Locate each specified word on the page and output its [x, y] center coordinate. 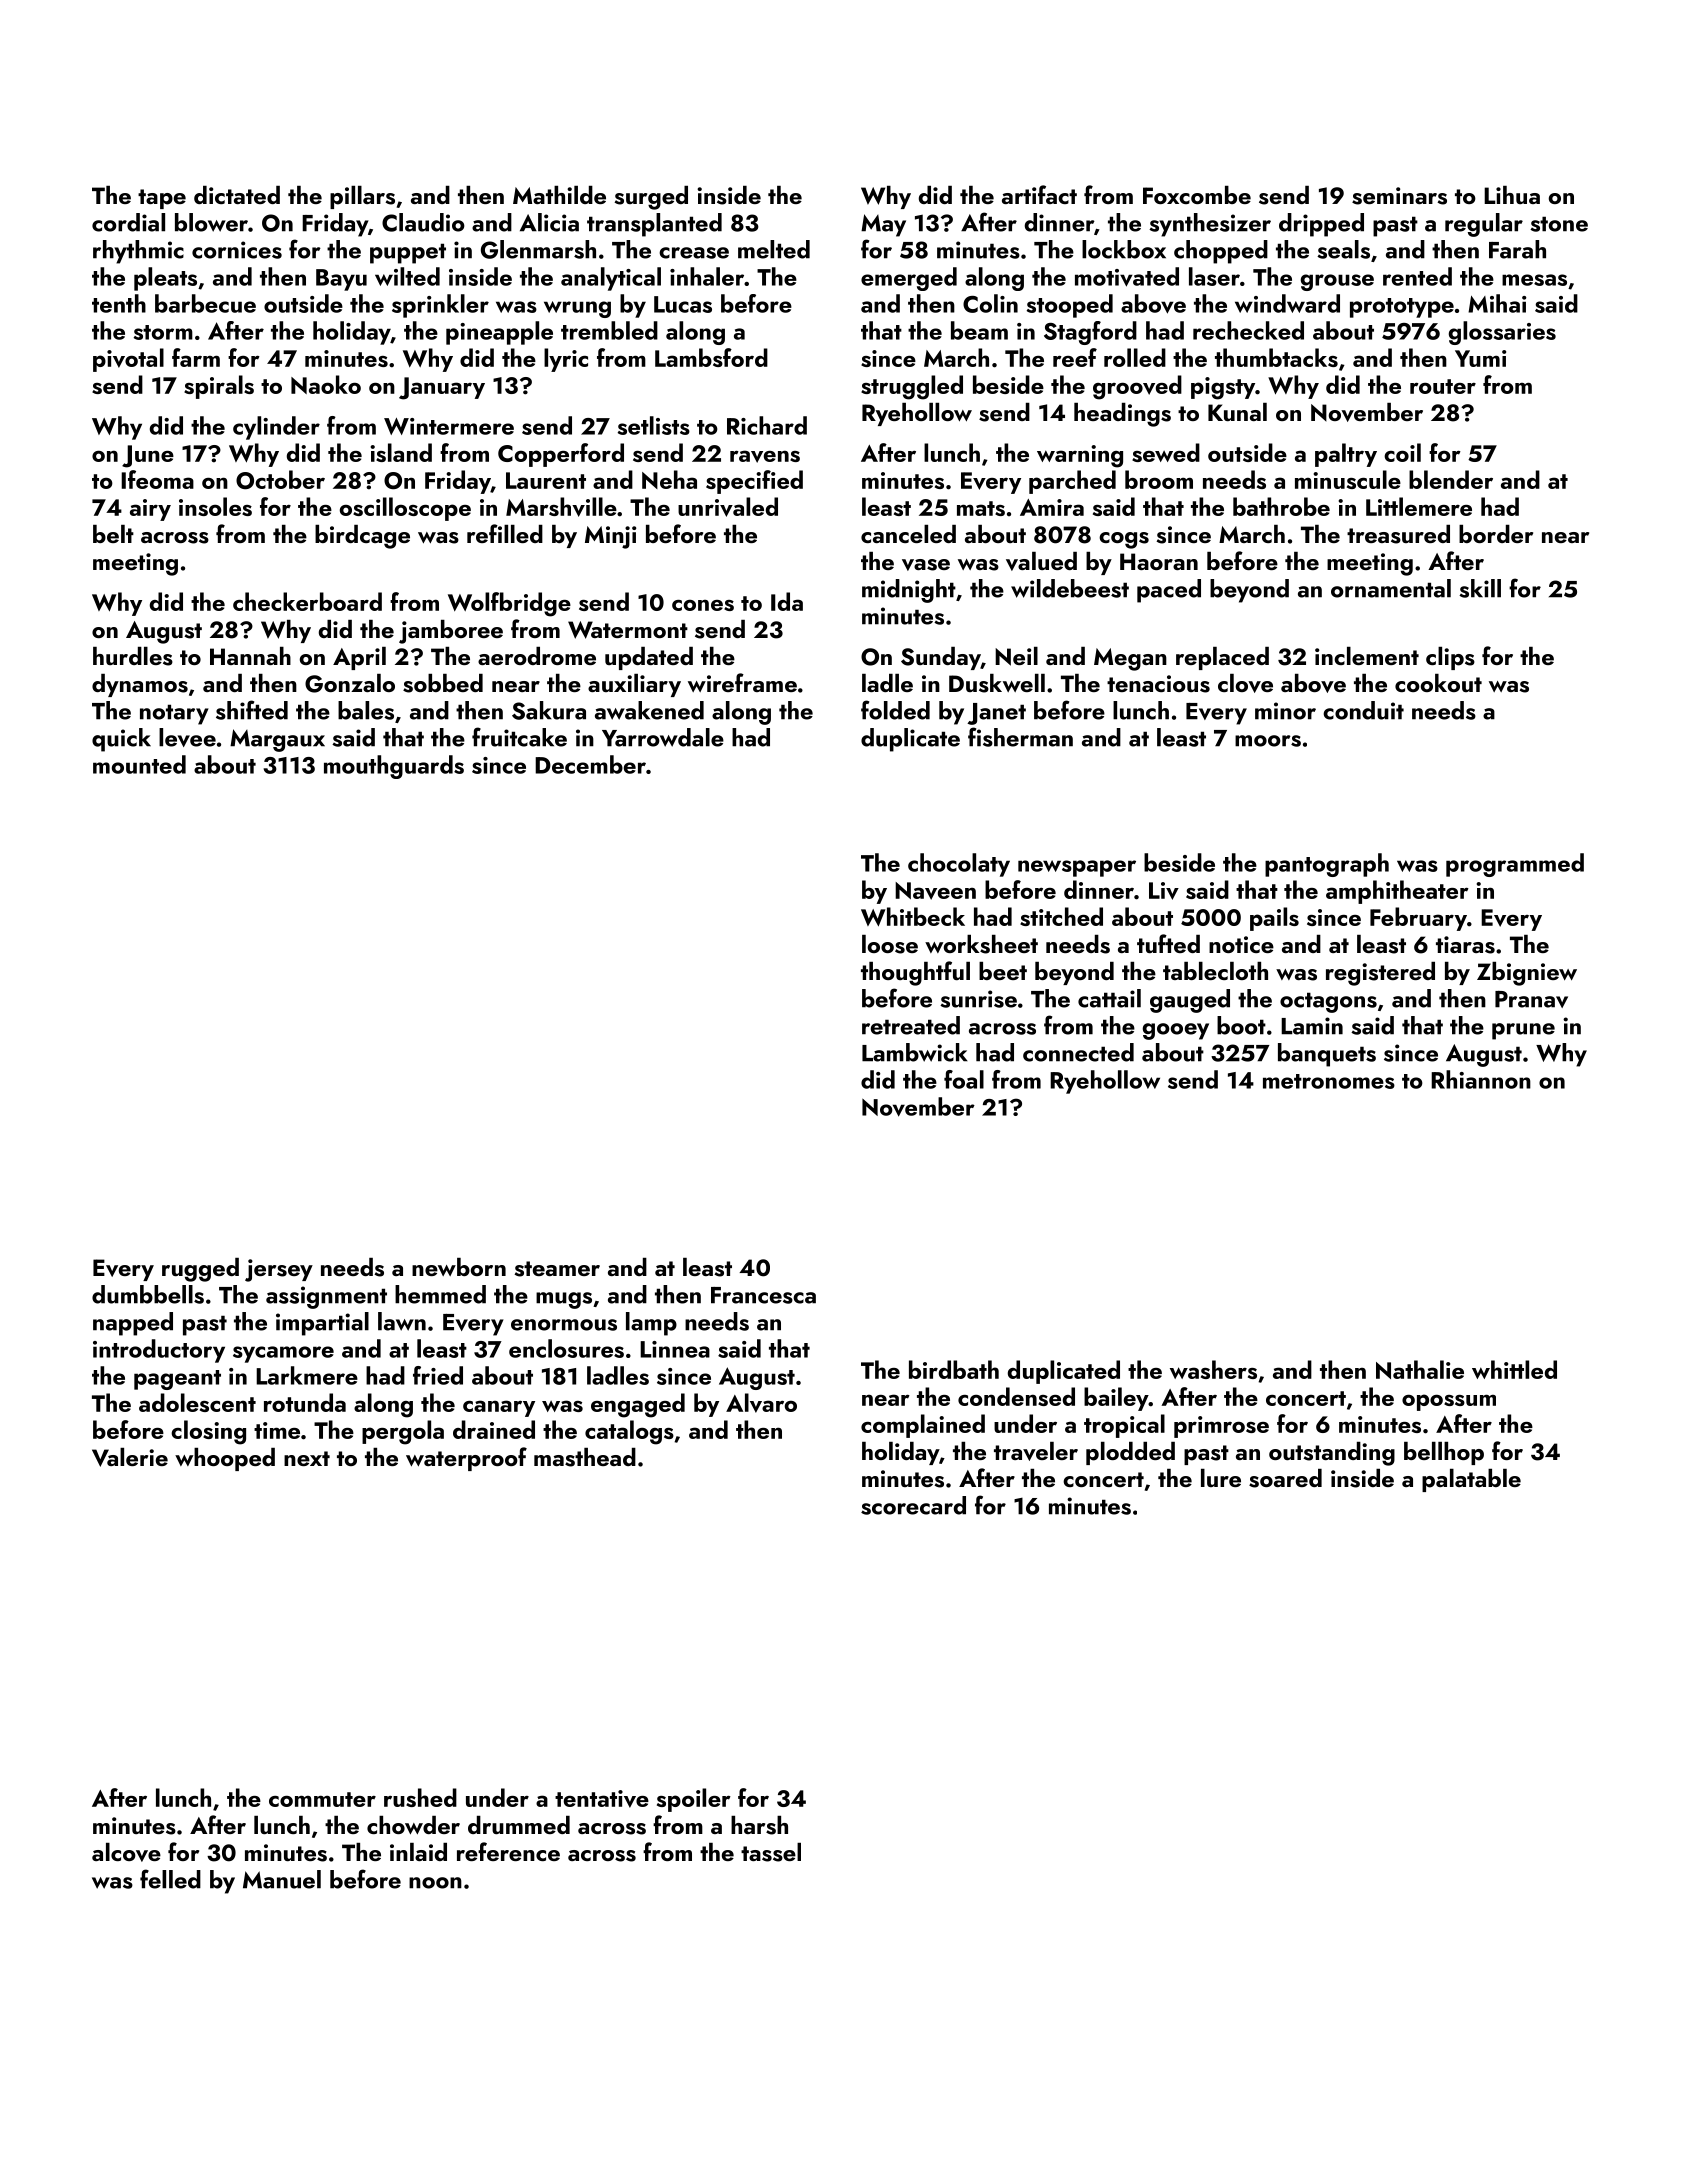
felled [170, 1879]
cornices [237, 250]
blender [1451, 479]
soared [1285, 1478]
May [883, 225]
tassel [771, 1852]
